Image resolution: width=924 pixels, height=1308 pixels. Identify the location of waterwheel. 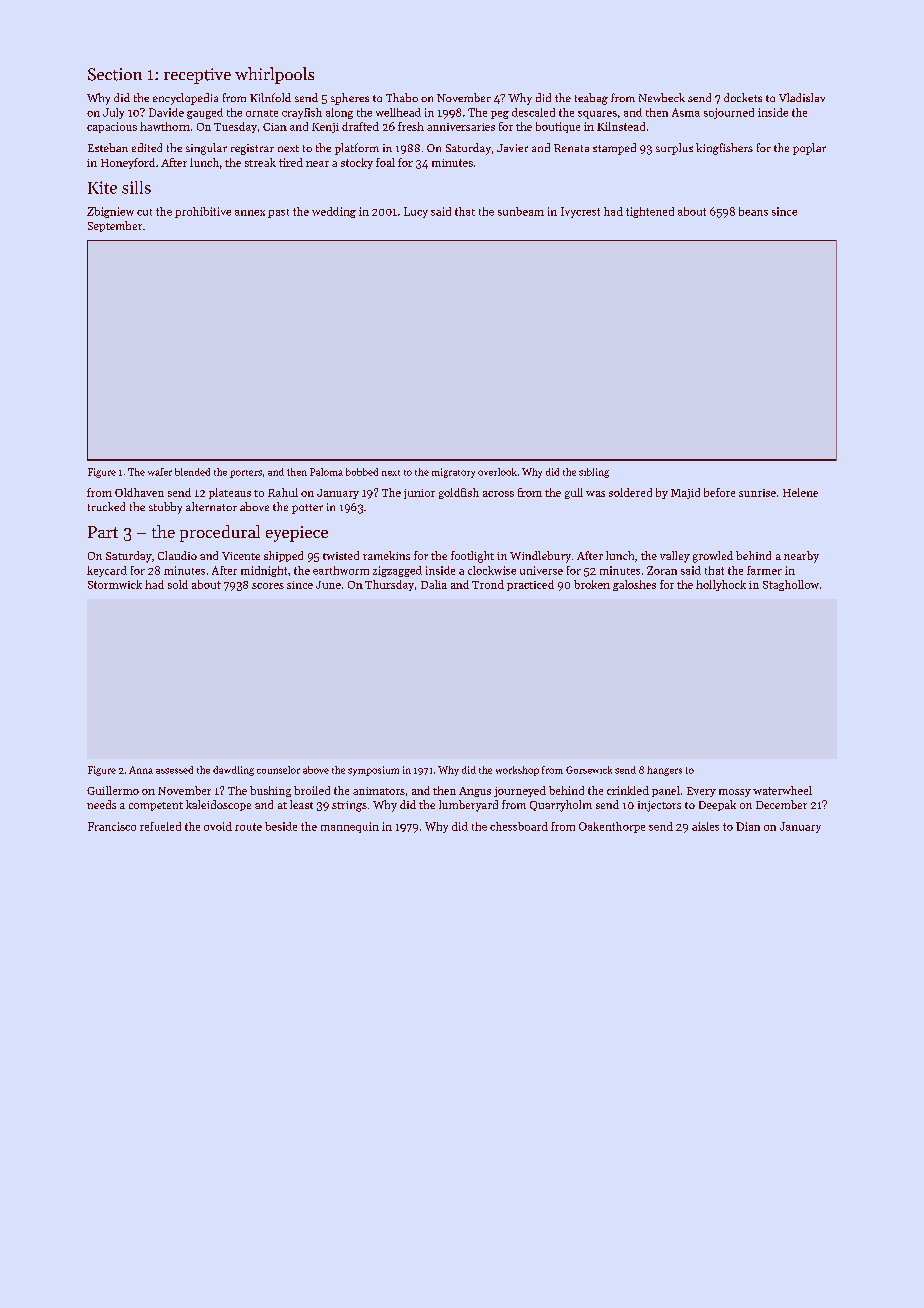
(782, 790).
